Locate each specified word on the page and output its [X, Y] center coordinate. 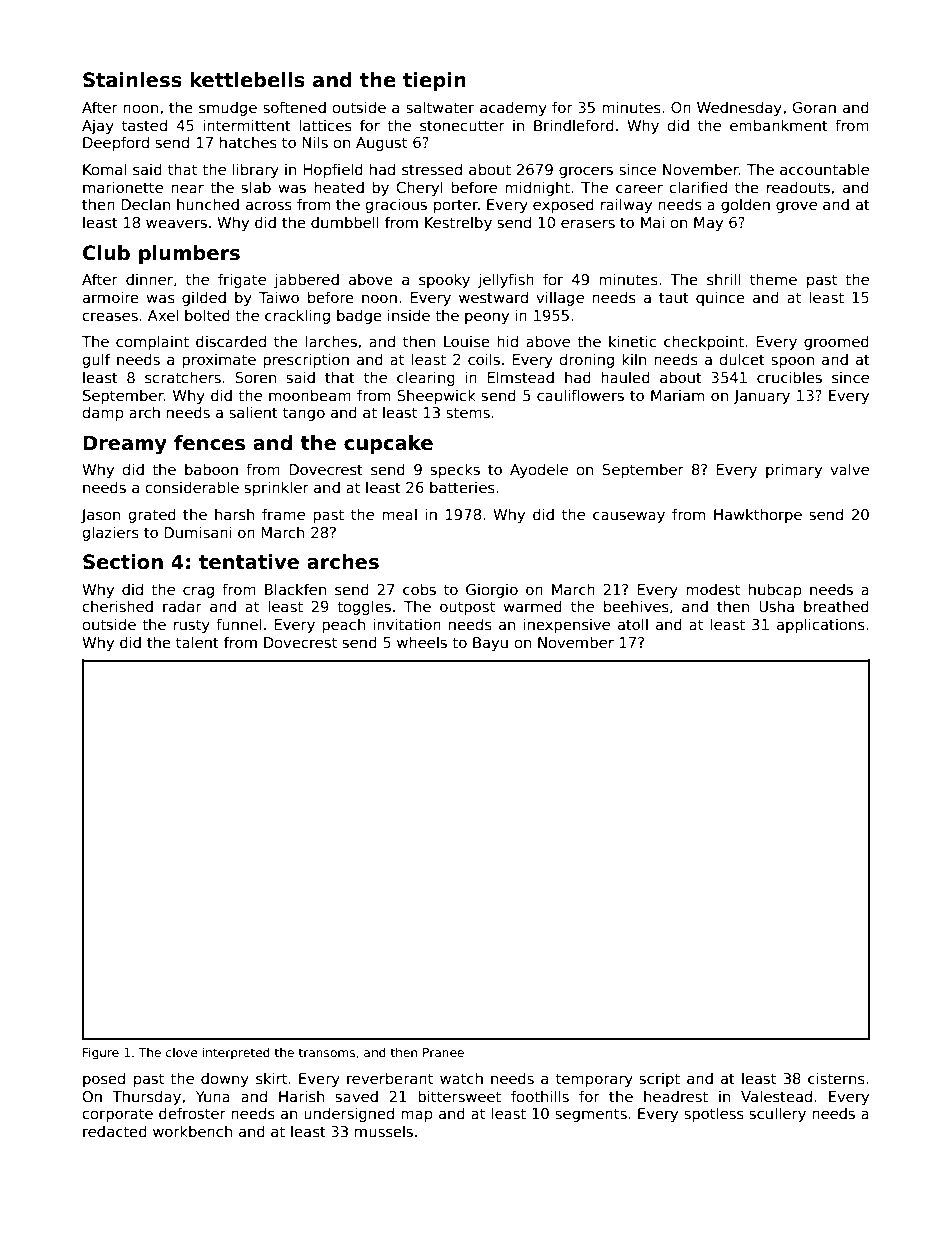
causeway [629, 517]
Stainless [132, 80]
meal [399, 514]
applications [821, 625]
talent [197, 642]
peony [487, 318]
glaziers [110, 533]
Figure [101, 1053]
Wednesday [739, 108]
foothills [540, 1096]
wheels [422, 642]
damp [103, 413]
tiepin [434, 81]
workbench [192, 1131]
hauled [625, 377]
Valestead [776, 1096]
